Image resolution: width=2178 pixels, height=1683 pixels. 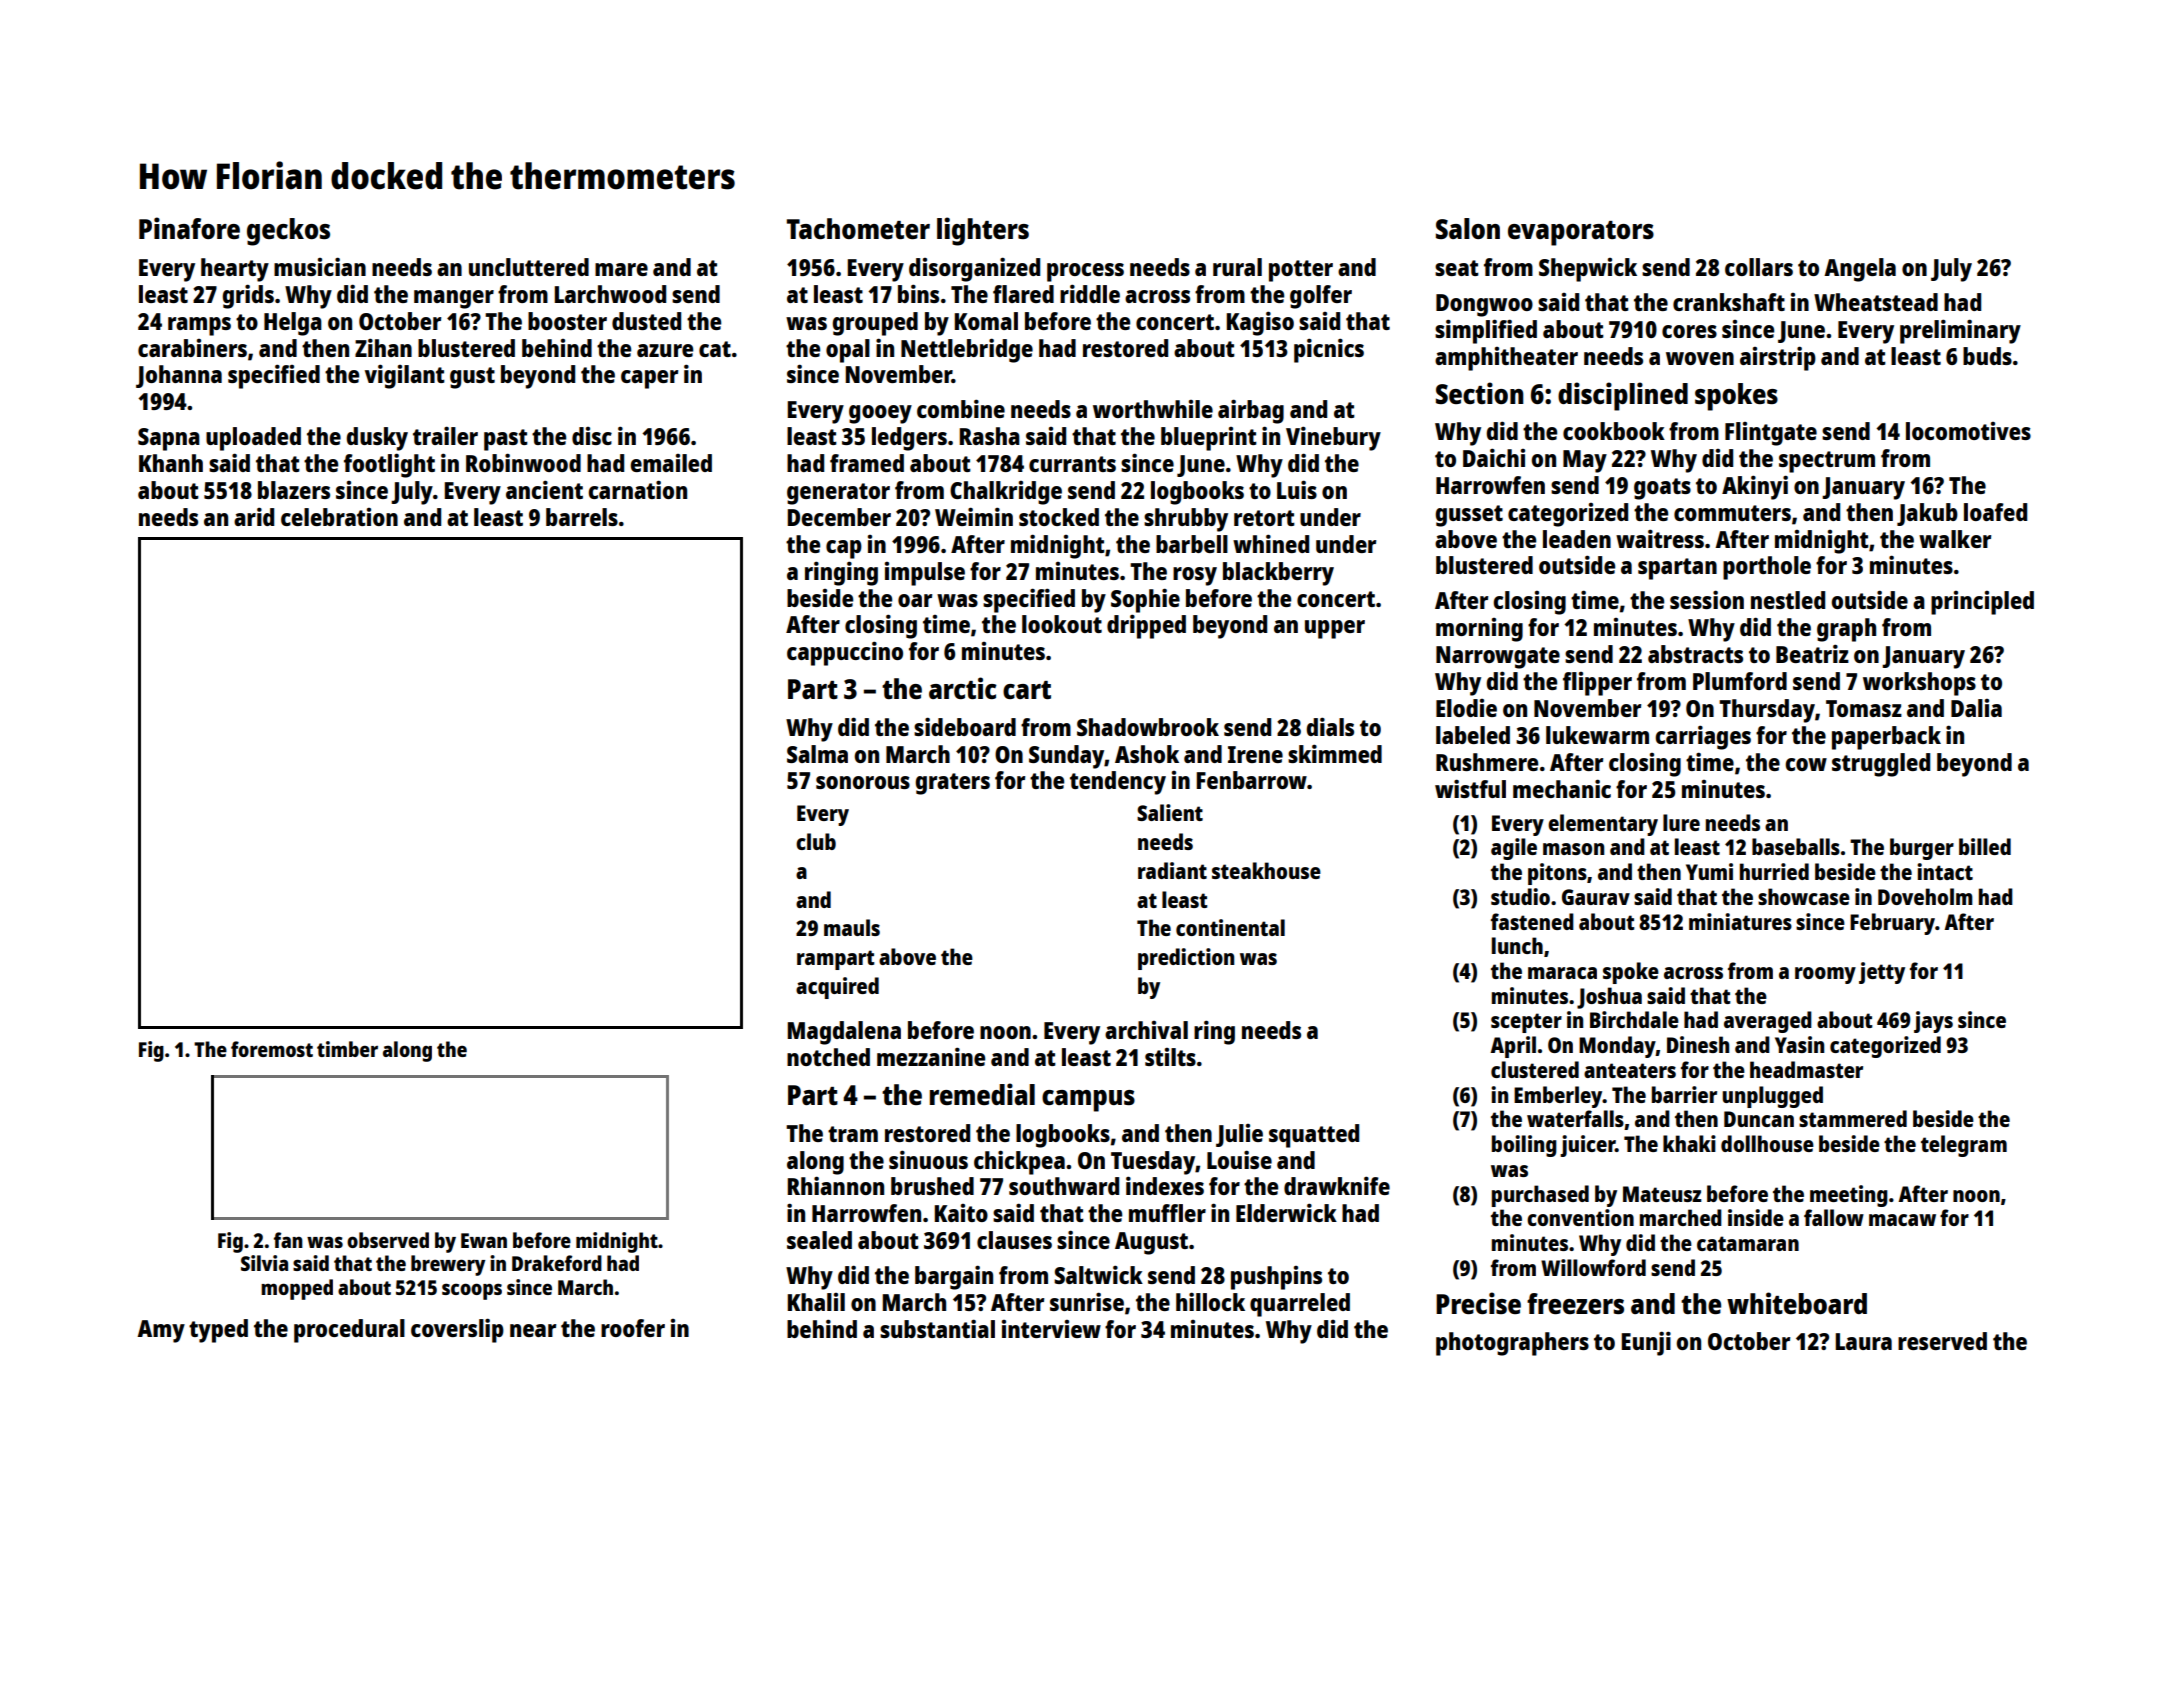 I want to click on preliminary, so click(x=1960, y=331).
